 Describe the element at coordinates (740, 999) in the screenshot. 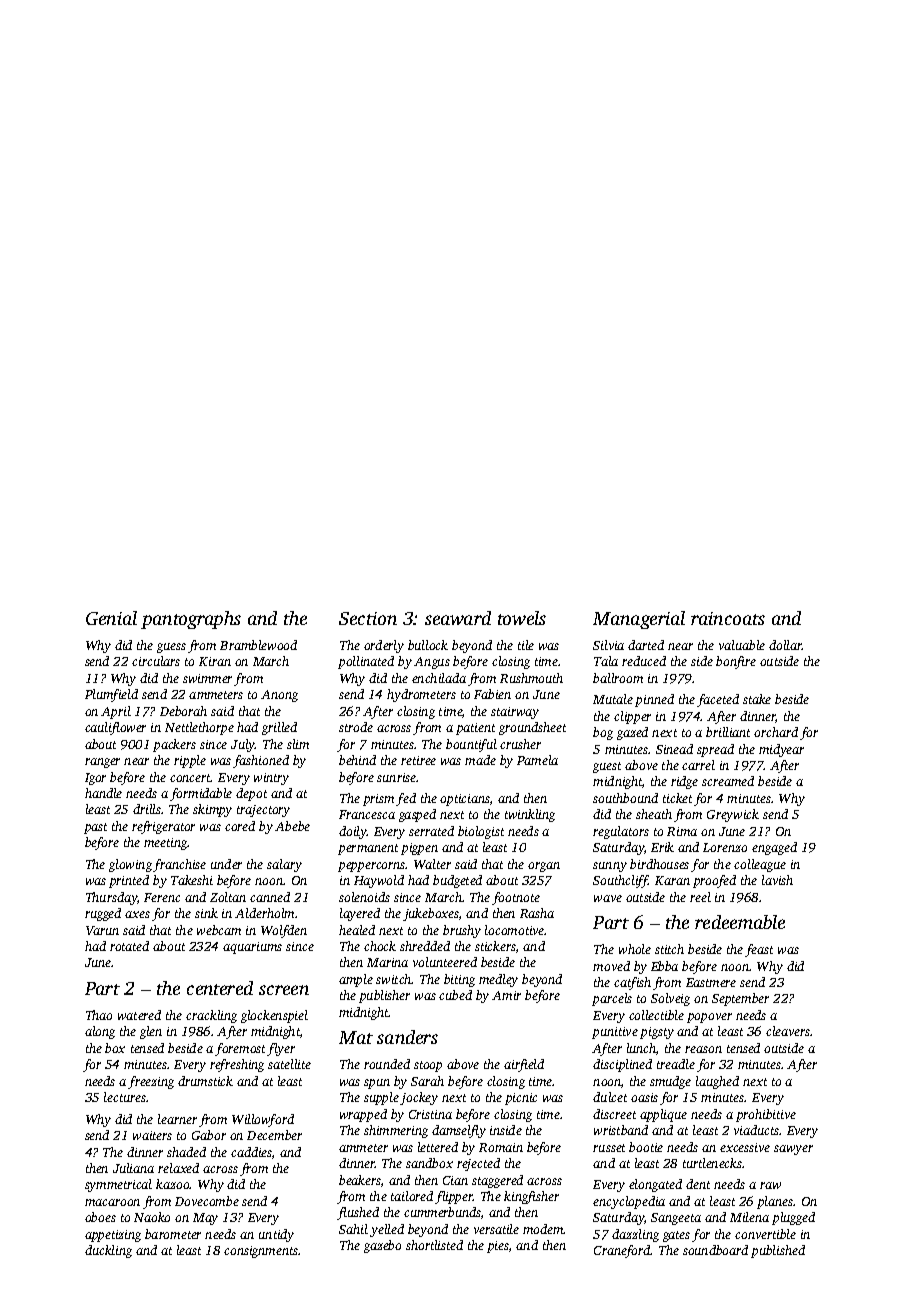

I see `September` at that location.
